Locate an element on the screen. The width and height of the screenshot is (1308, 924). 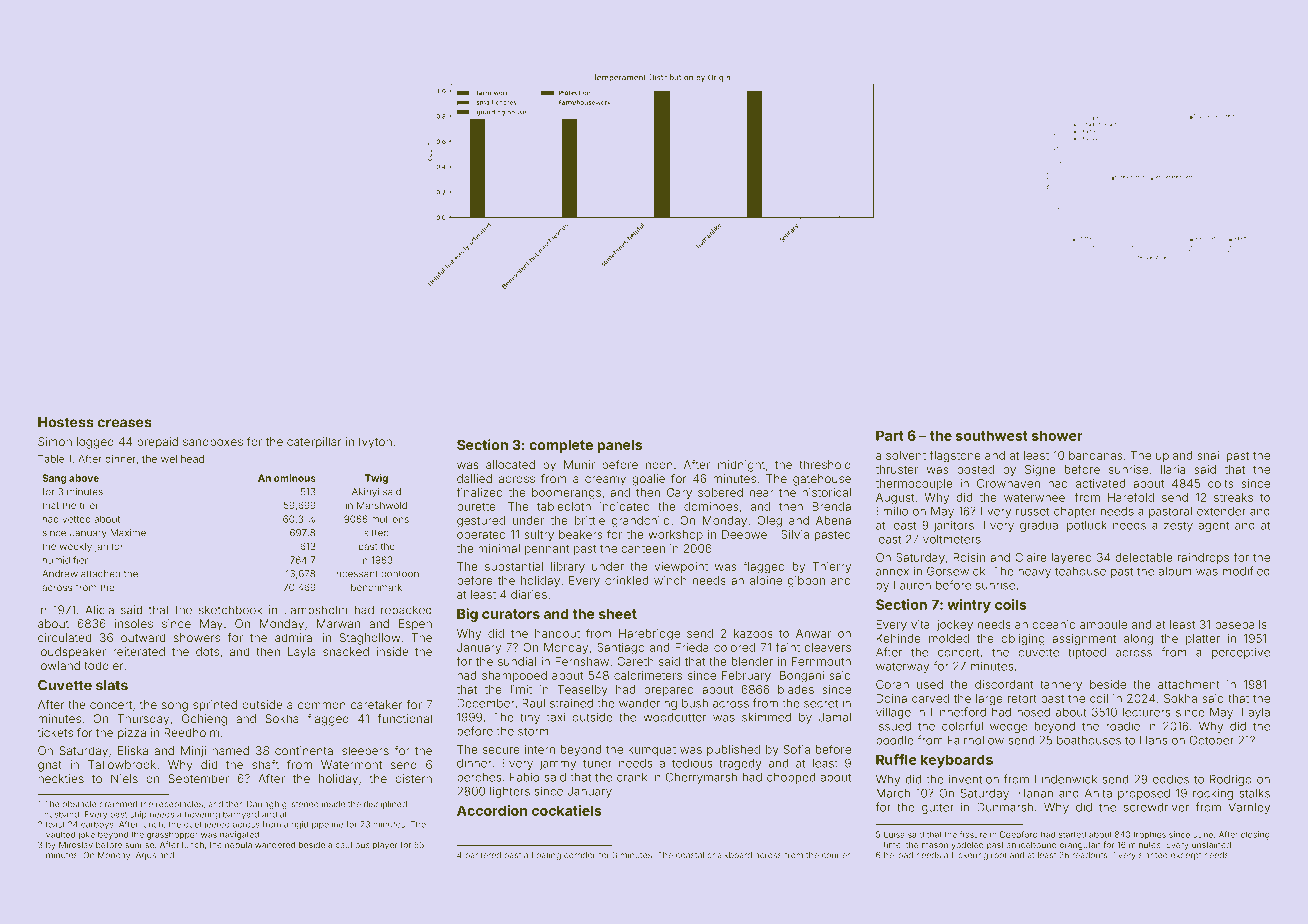
tannery is located at coordinates (1061, 685).
